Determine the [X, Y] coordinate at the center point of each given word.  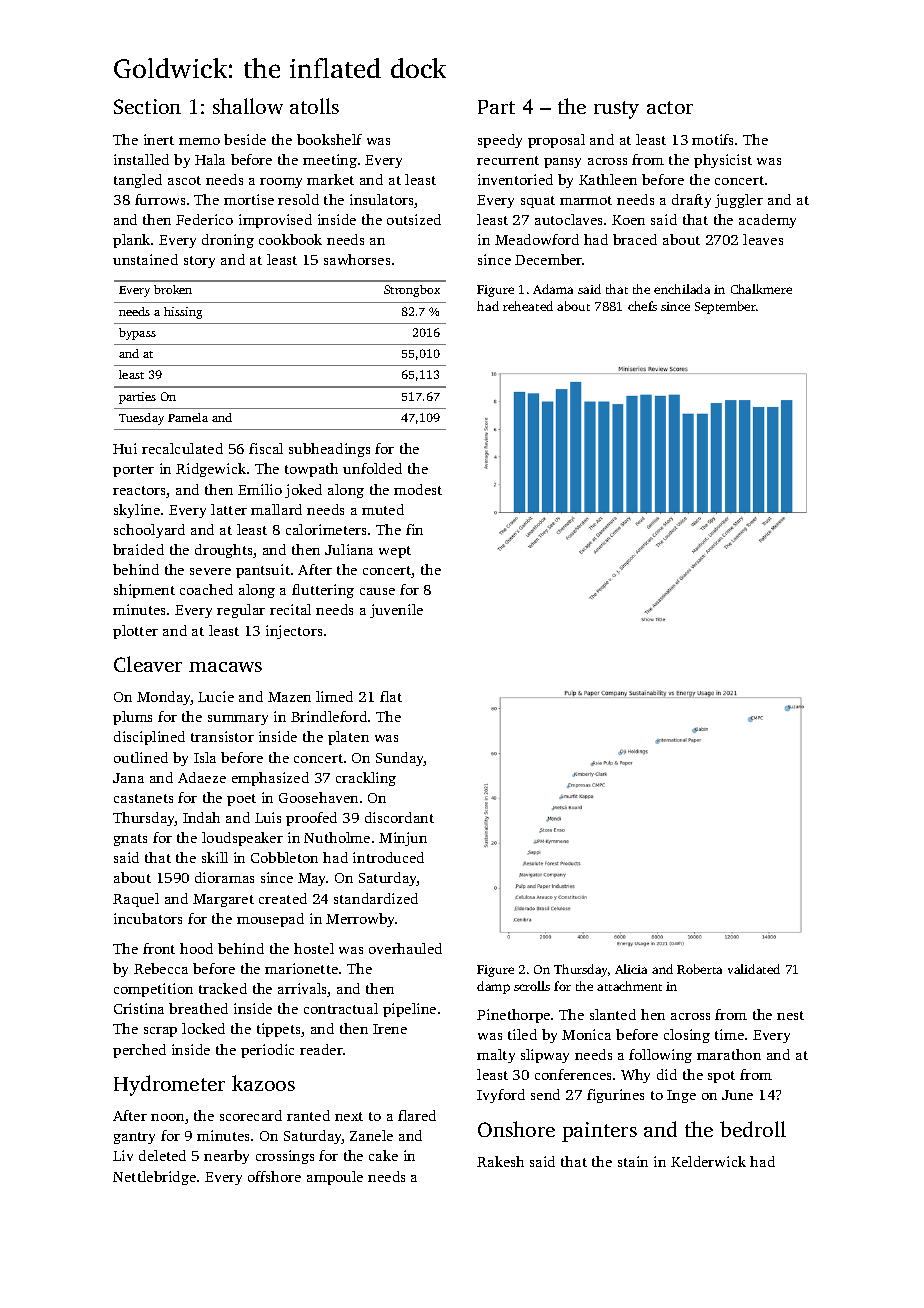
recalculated [182, 448]
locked [203, 1028]
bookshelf [329, 139]
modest [418, 489]
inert [159, 139]
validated [754, 969]
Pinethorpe [513, 1016]
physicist [723, 161]
